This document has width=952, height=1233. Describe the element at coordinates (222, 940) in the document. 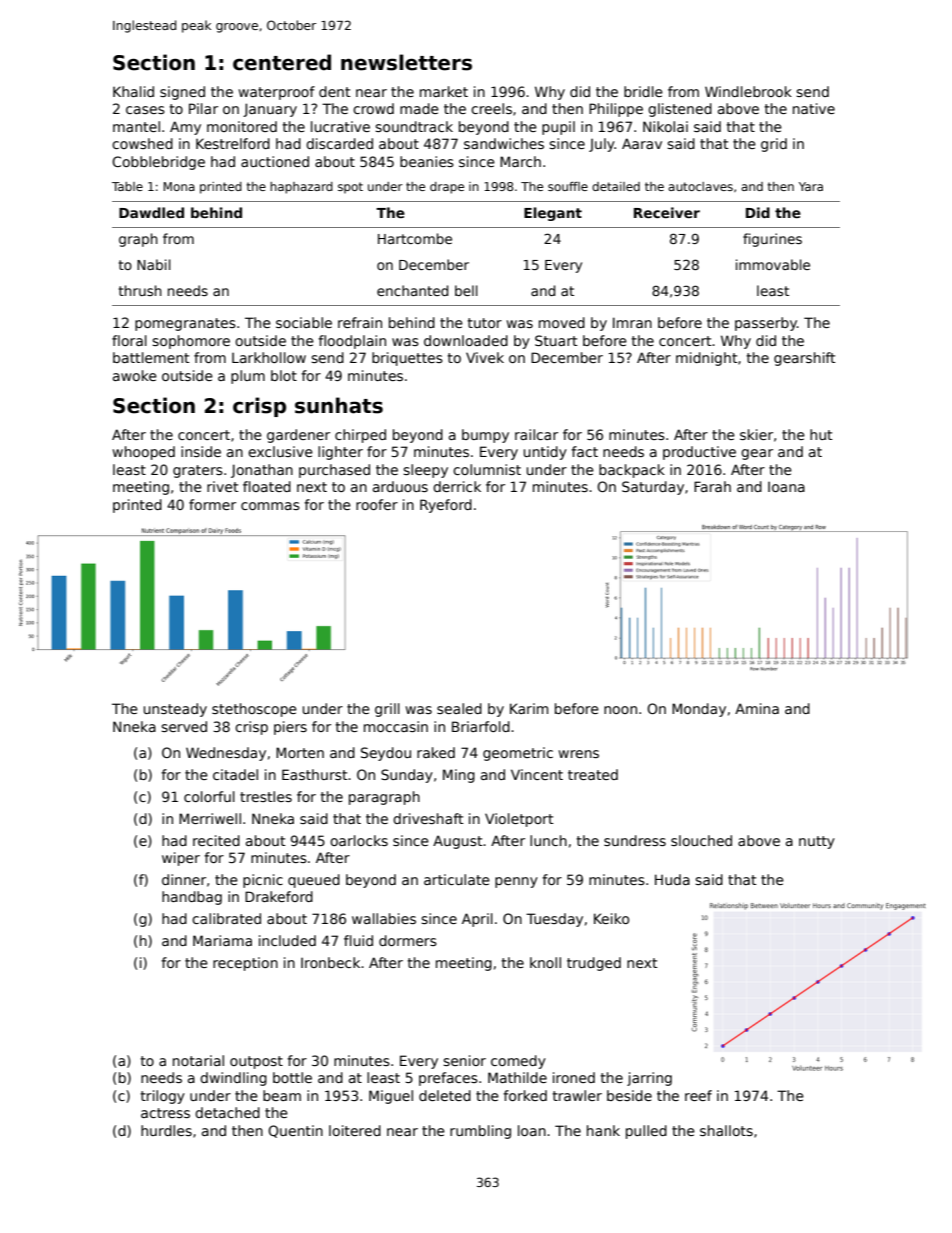

I see `Mariama` at that location.
